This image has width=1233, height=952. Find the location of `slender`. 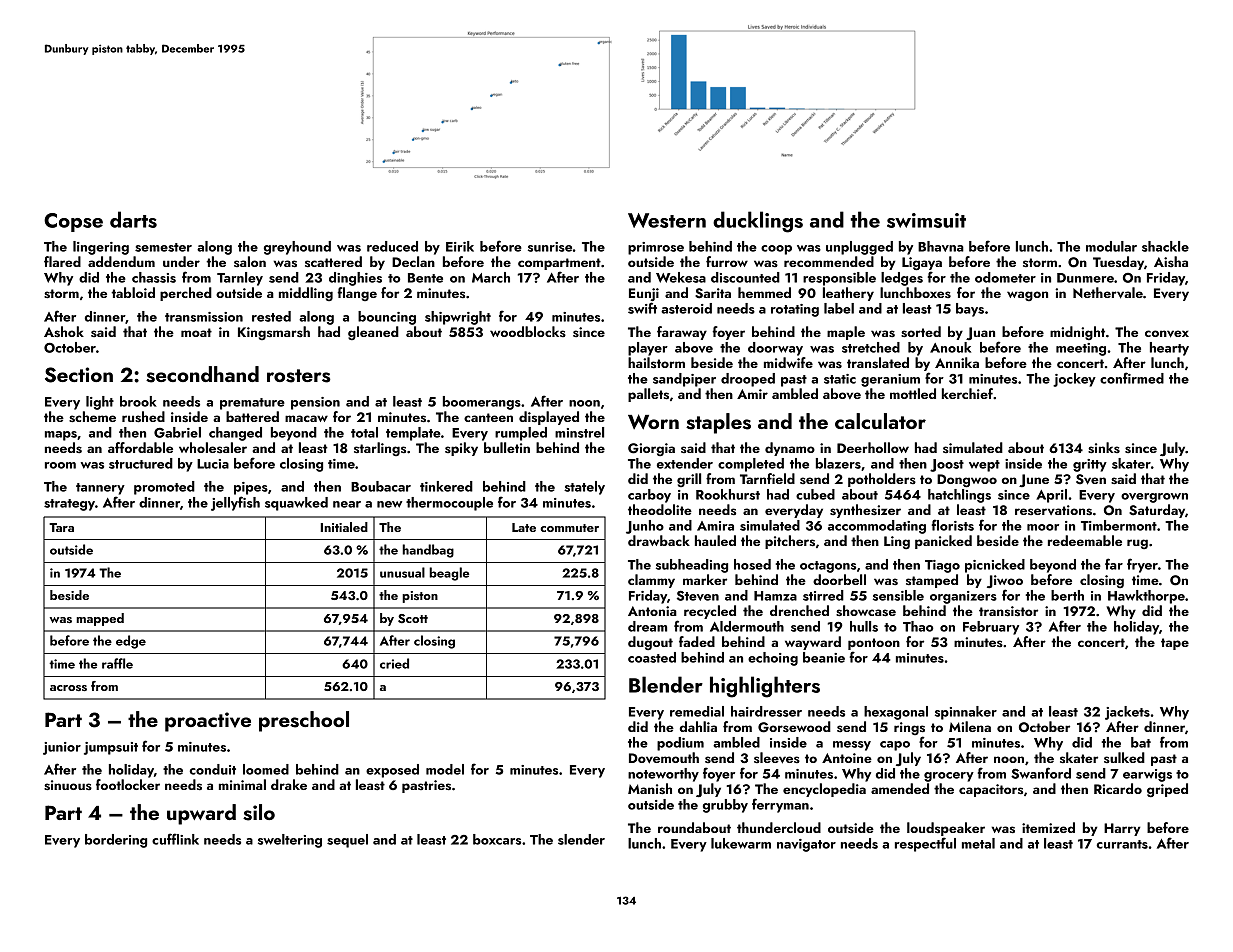

slender is located at coordinates (581, 839).
